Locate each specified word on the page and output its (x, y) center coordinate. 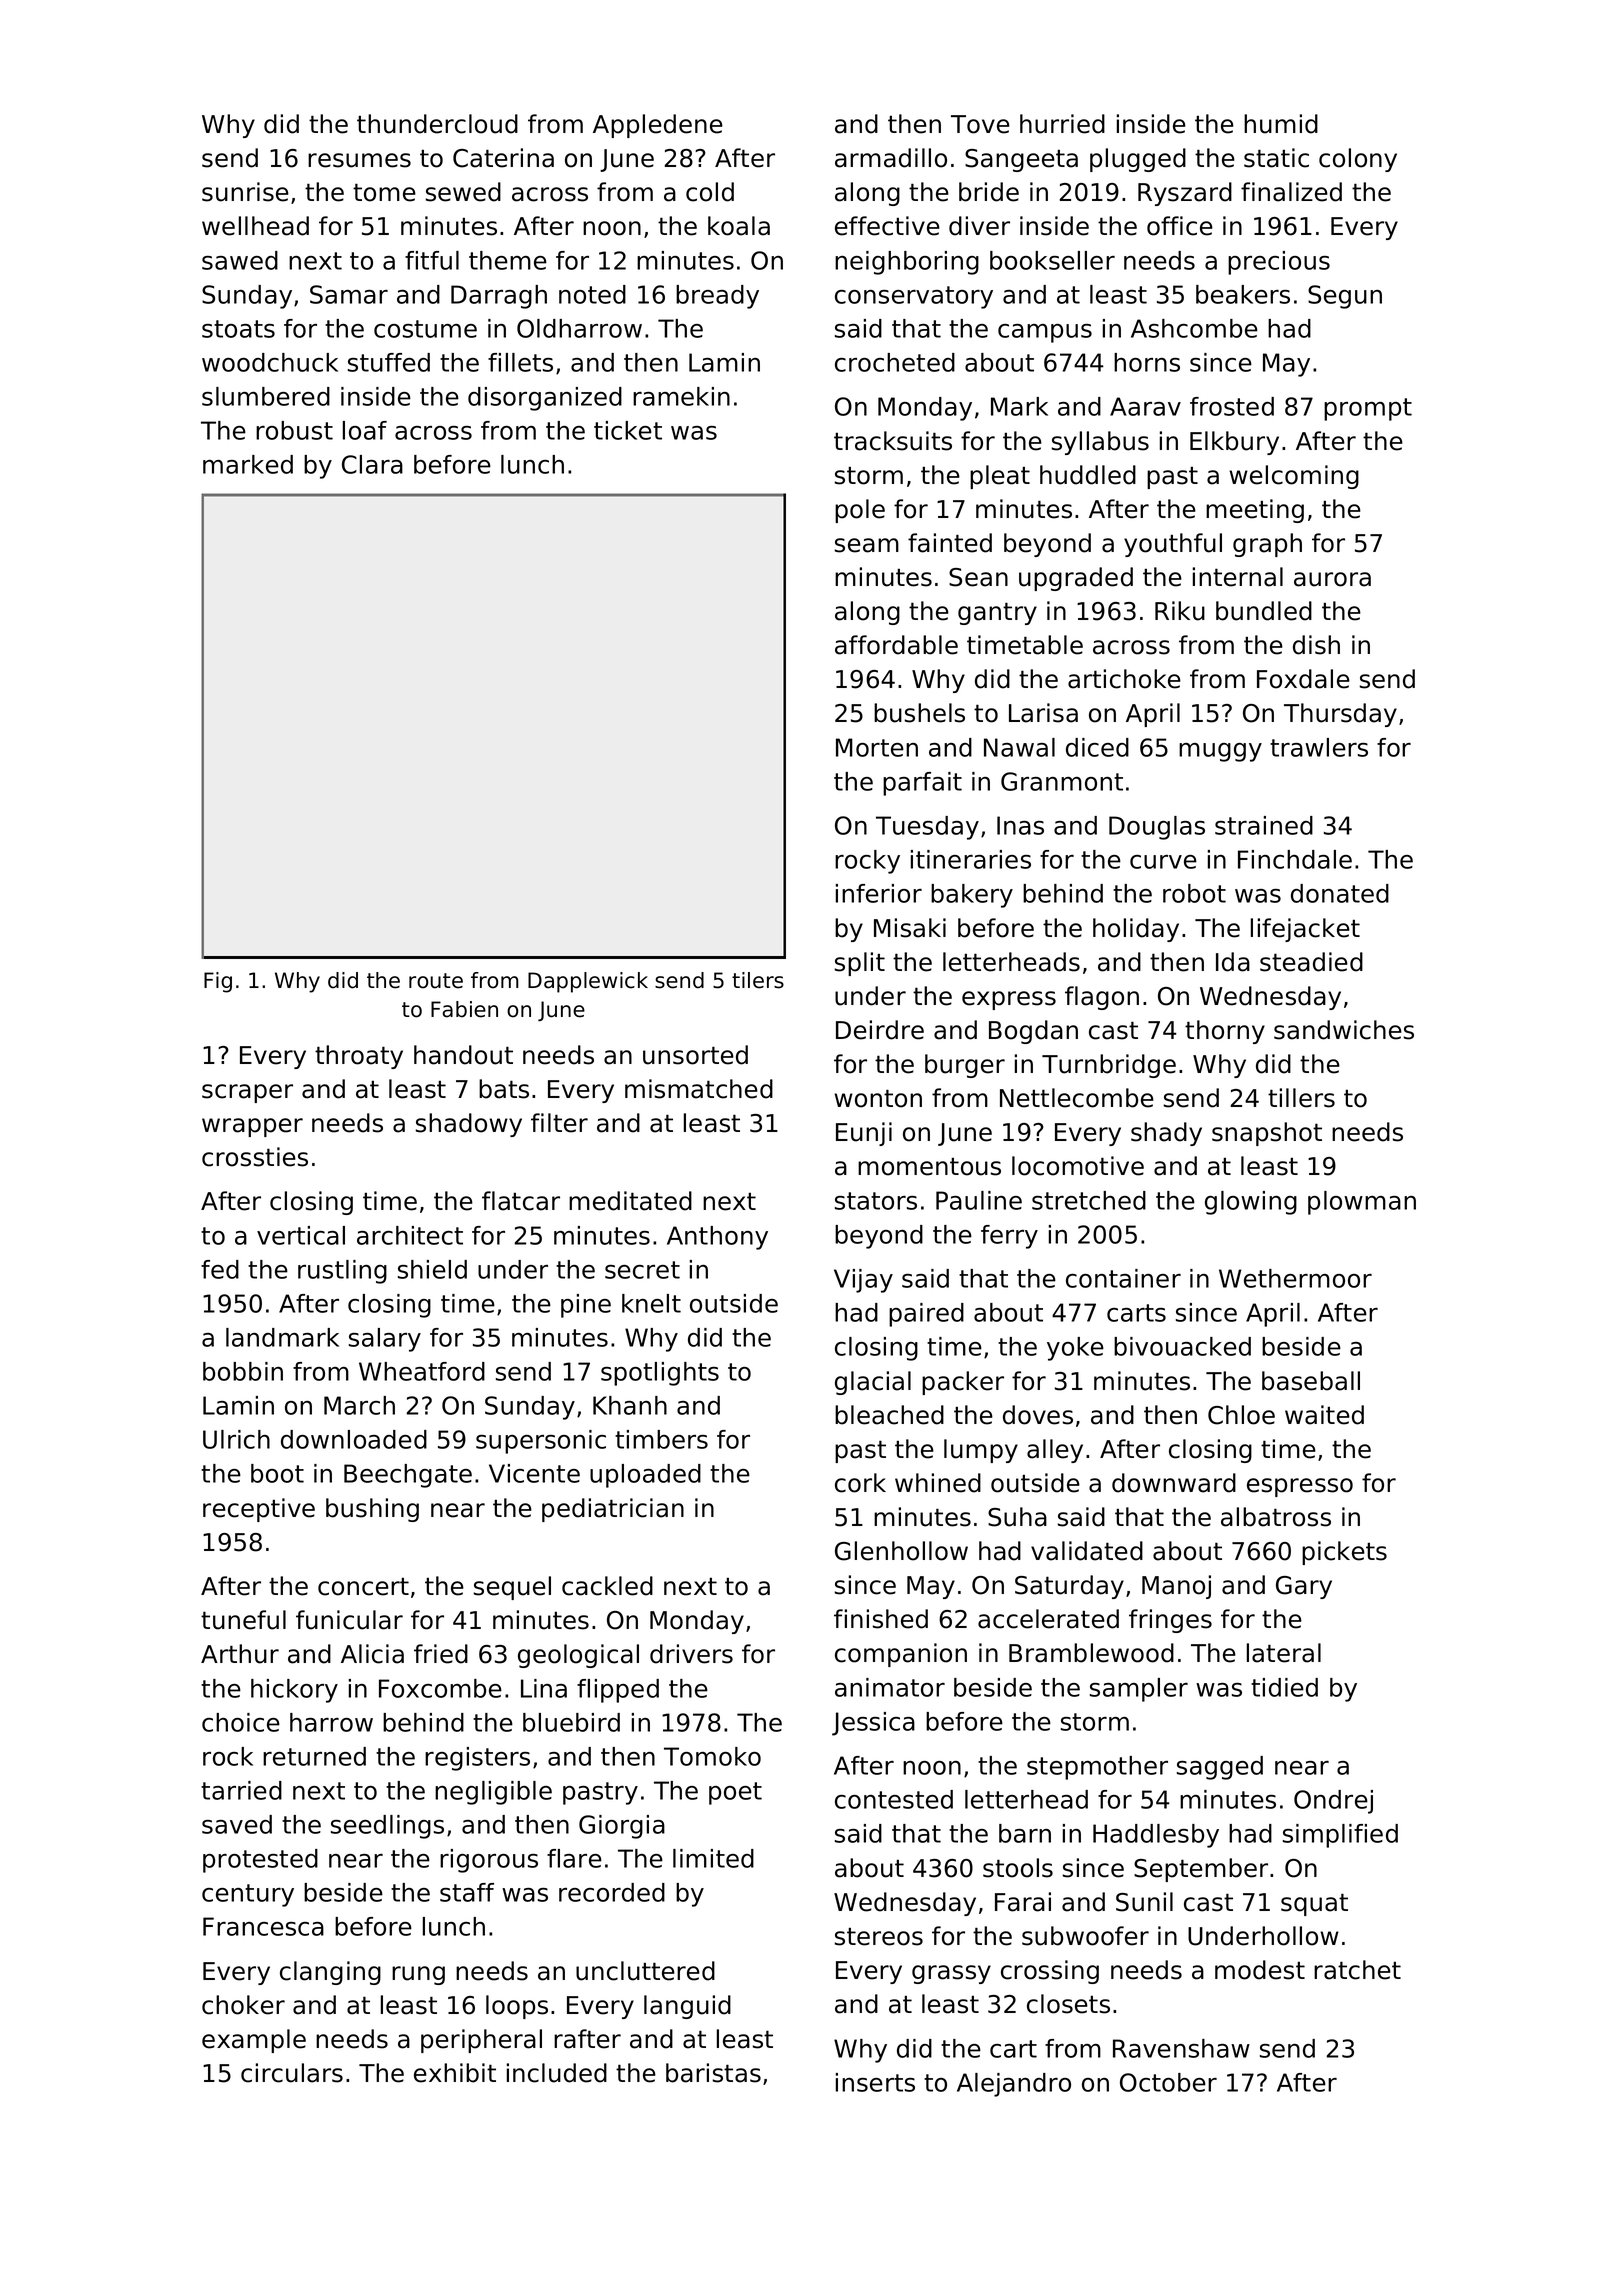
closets (1068, 2004)
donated (1340, 893)
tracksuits (893, 441)
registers (477, 1759)
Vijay (863, 1281)
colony (1358, 160)
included (557, 2073)
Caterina (503, 158)
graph (1267, 545)
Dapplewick (588, 982)
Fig (218, 982)
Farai (1023, 1902)
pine (586, 1306)
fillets (520, 362)
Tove (980, 124)
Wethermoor (1295, 1278)
